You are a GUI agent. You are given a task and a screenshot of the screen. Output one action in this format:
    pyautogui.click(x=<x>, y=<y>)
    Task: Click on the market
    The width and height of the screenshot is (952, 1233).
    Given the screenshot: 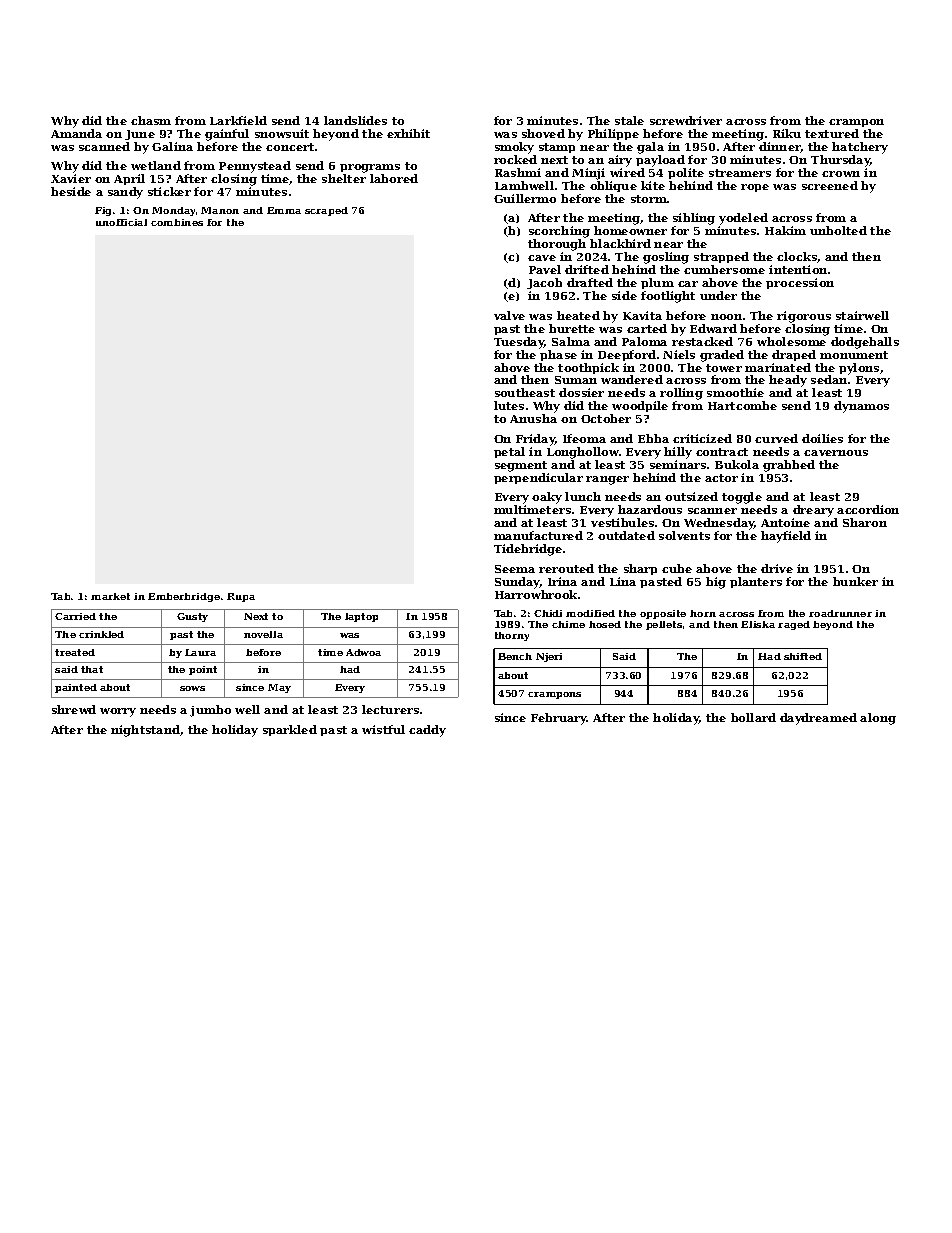 What is the action you would take?
    pyautogui.click(x=110, y=596)
